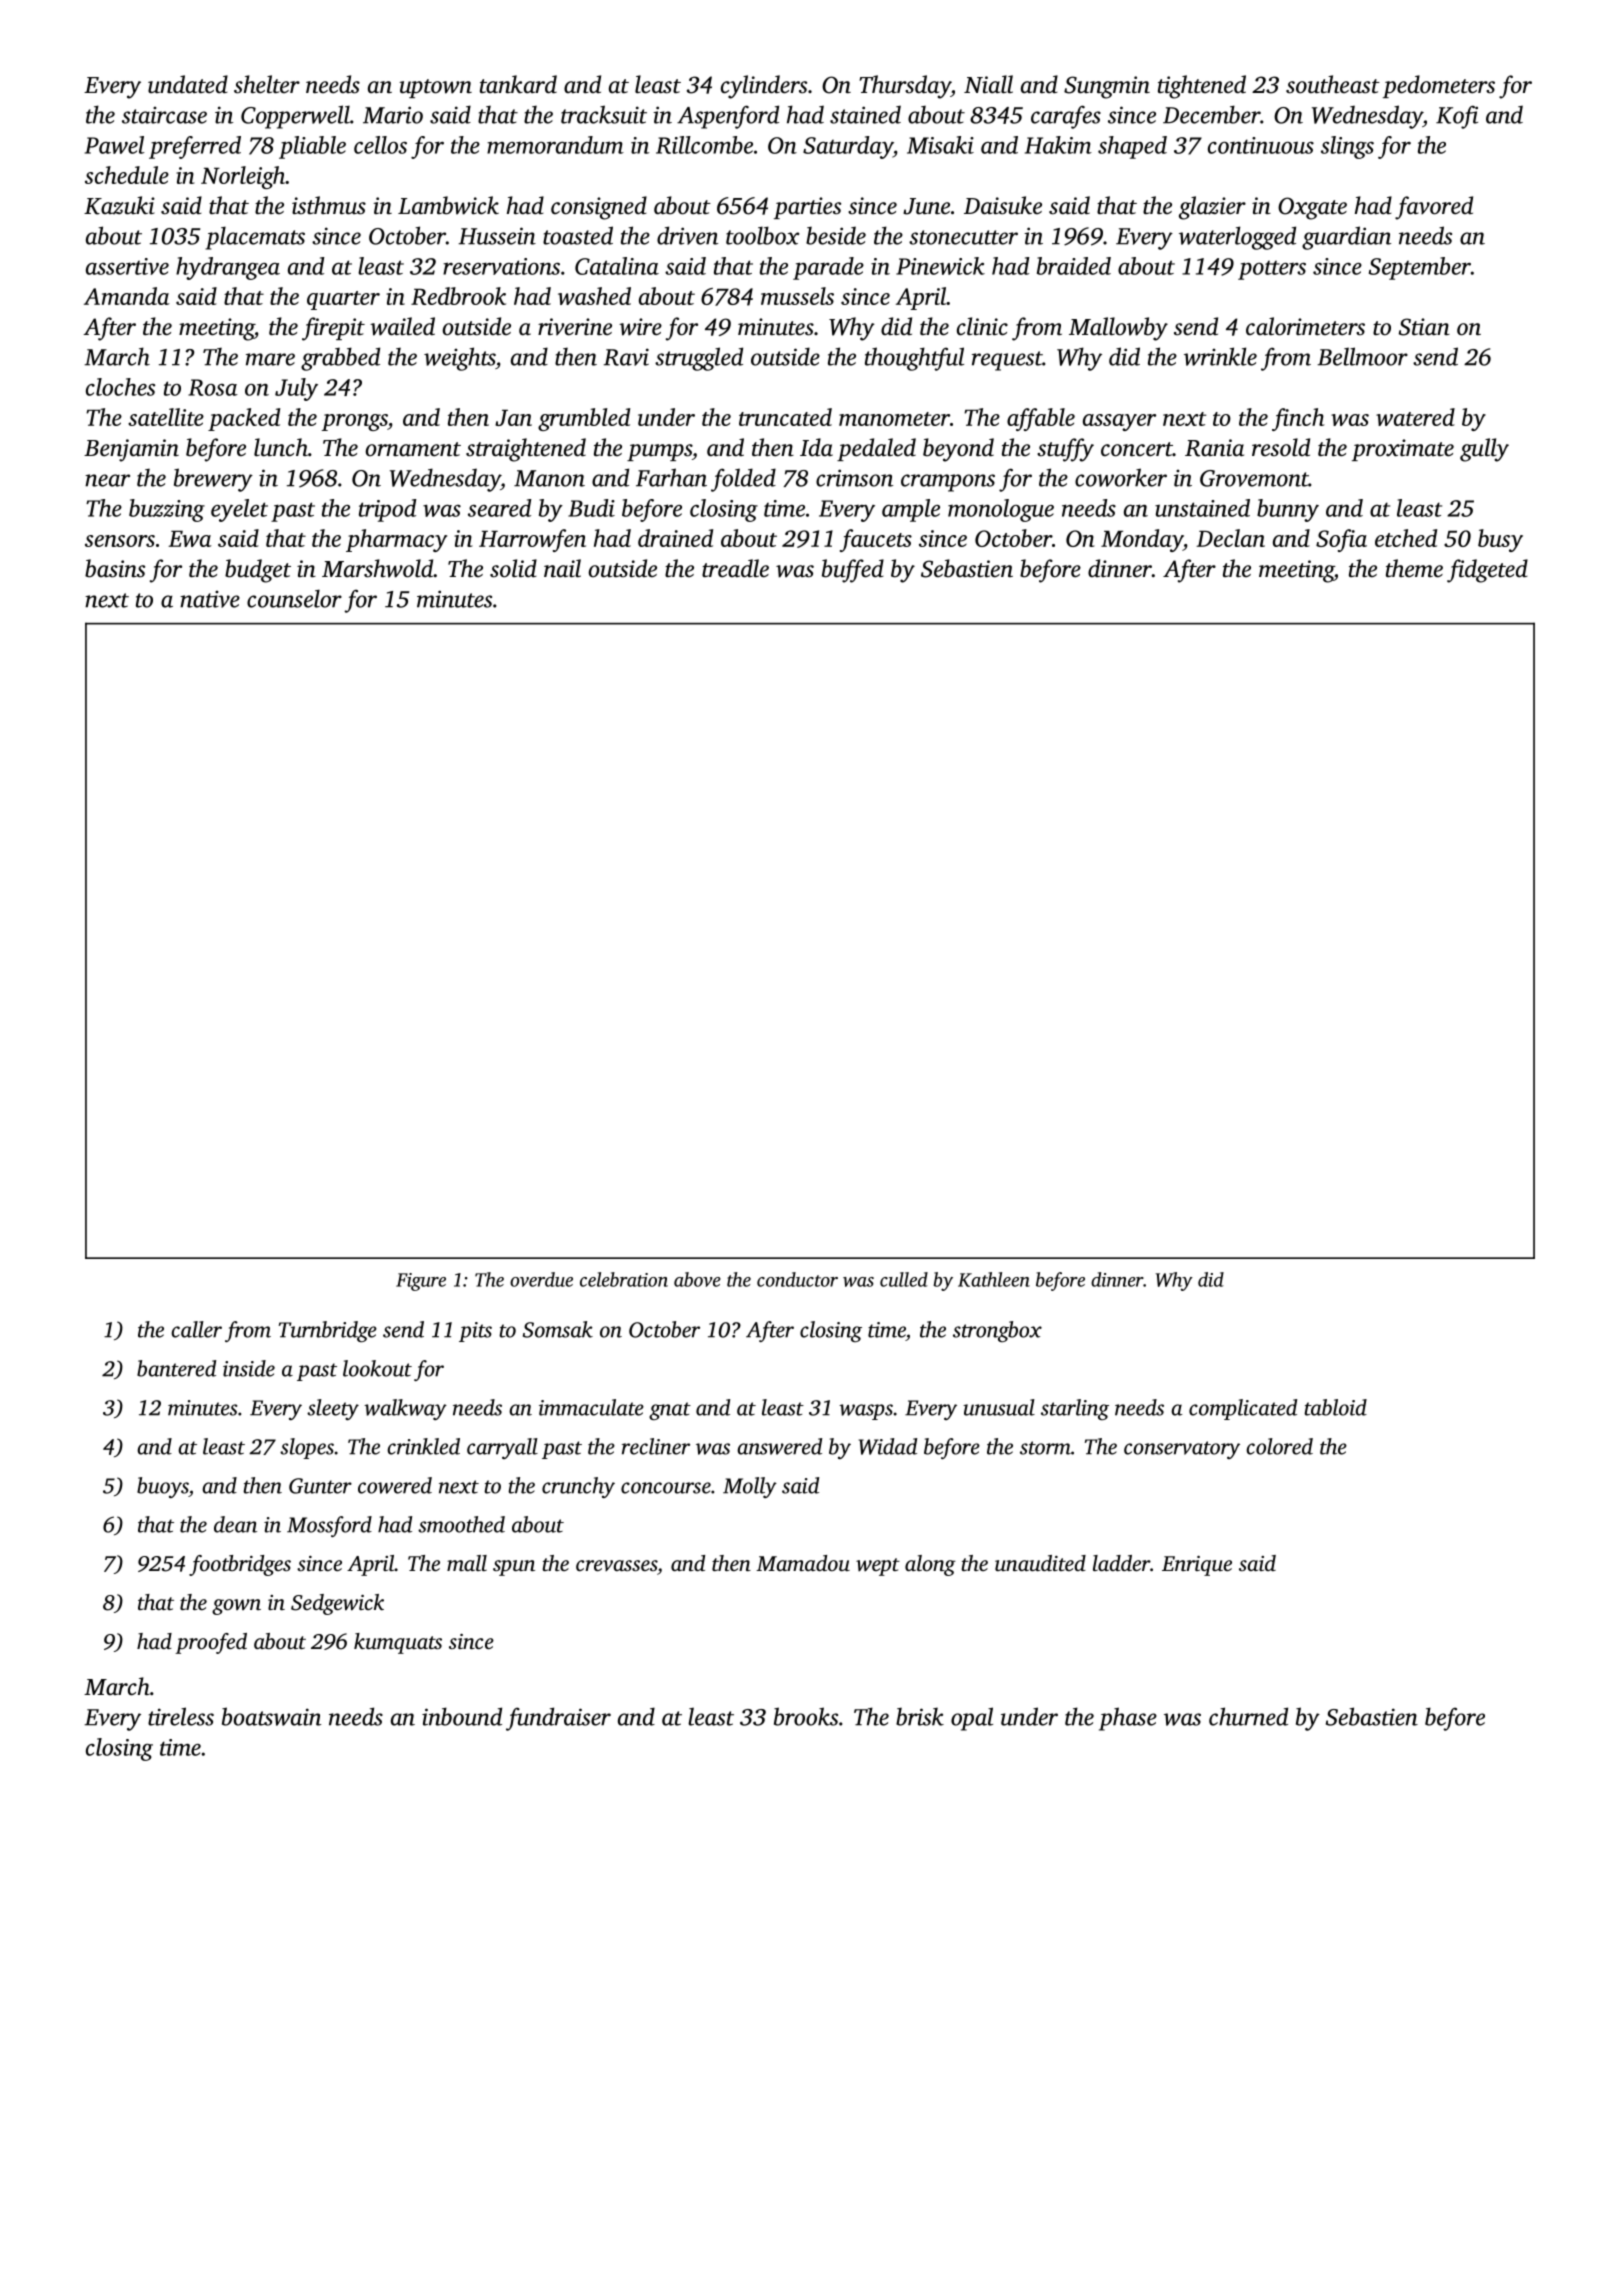  What do you see at coordinates (271, 1716) in the document?
I see `boatswain` at bounding box center [271, 1716].
